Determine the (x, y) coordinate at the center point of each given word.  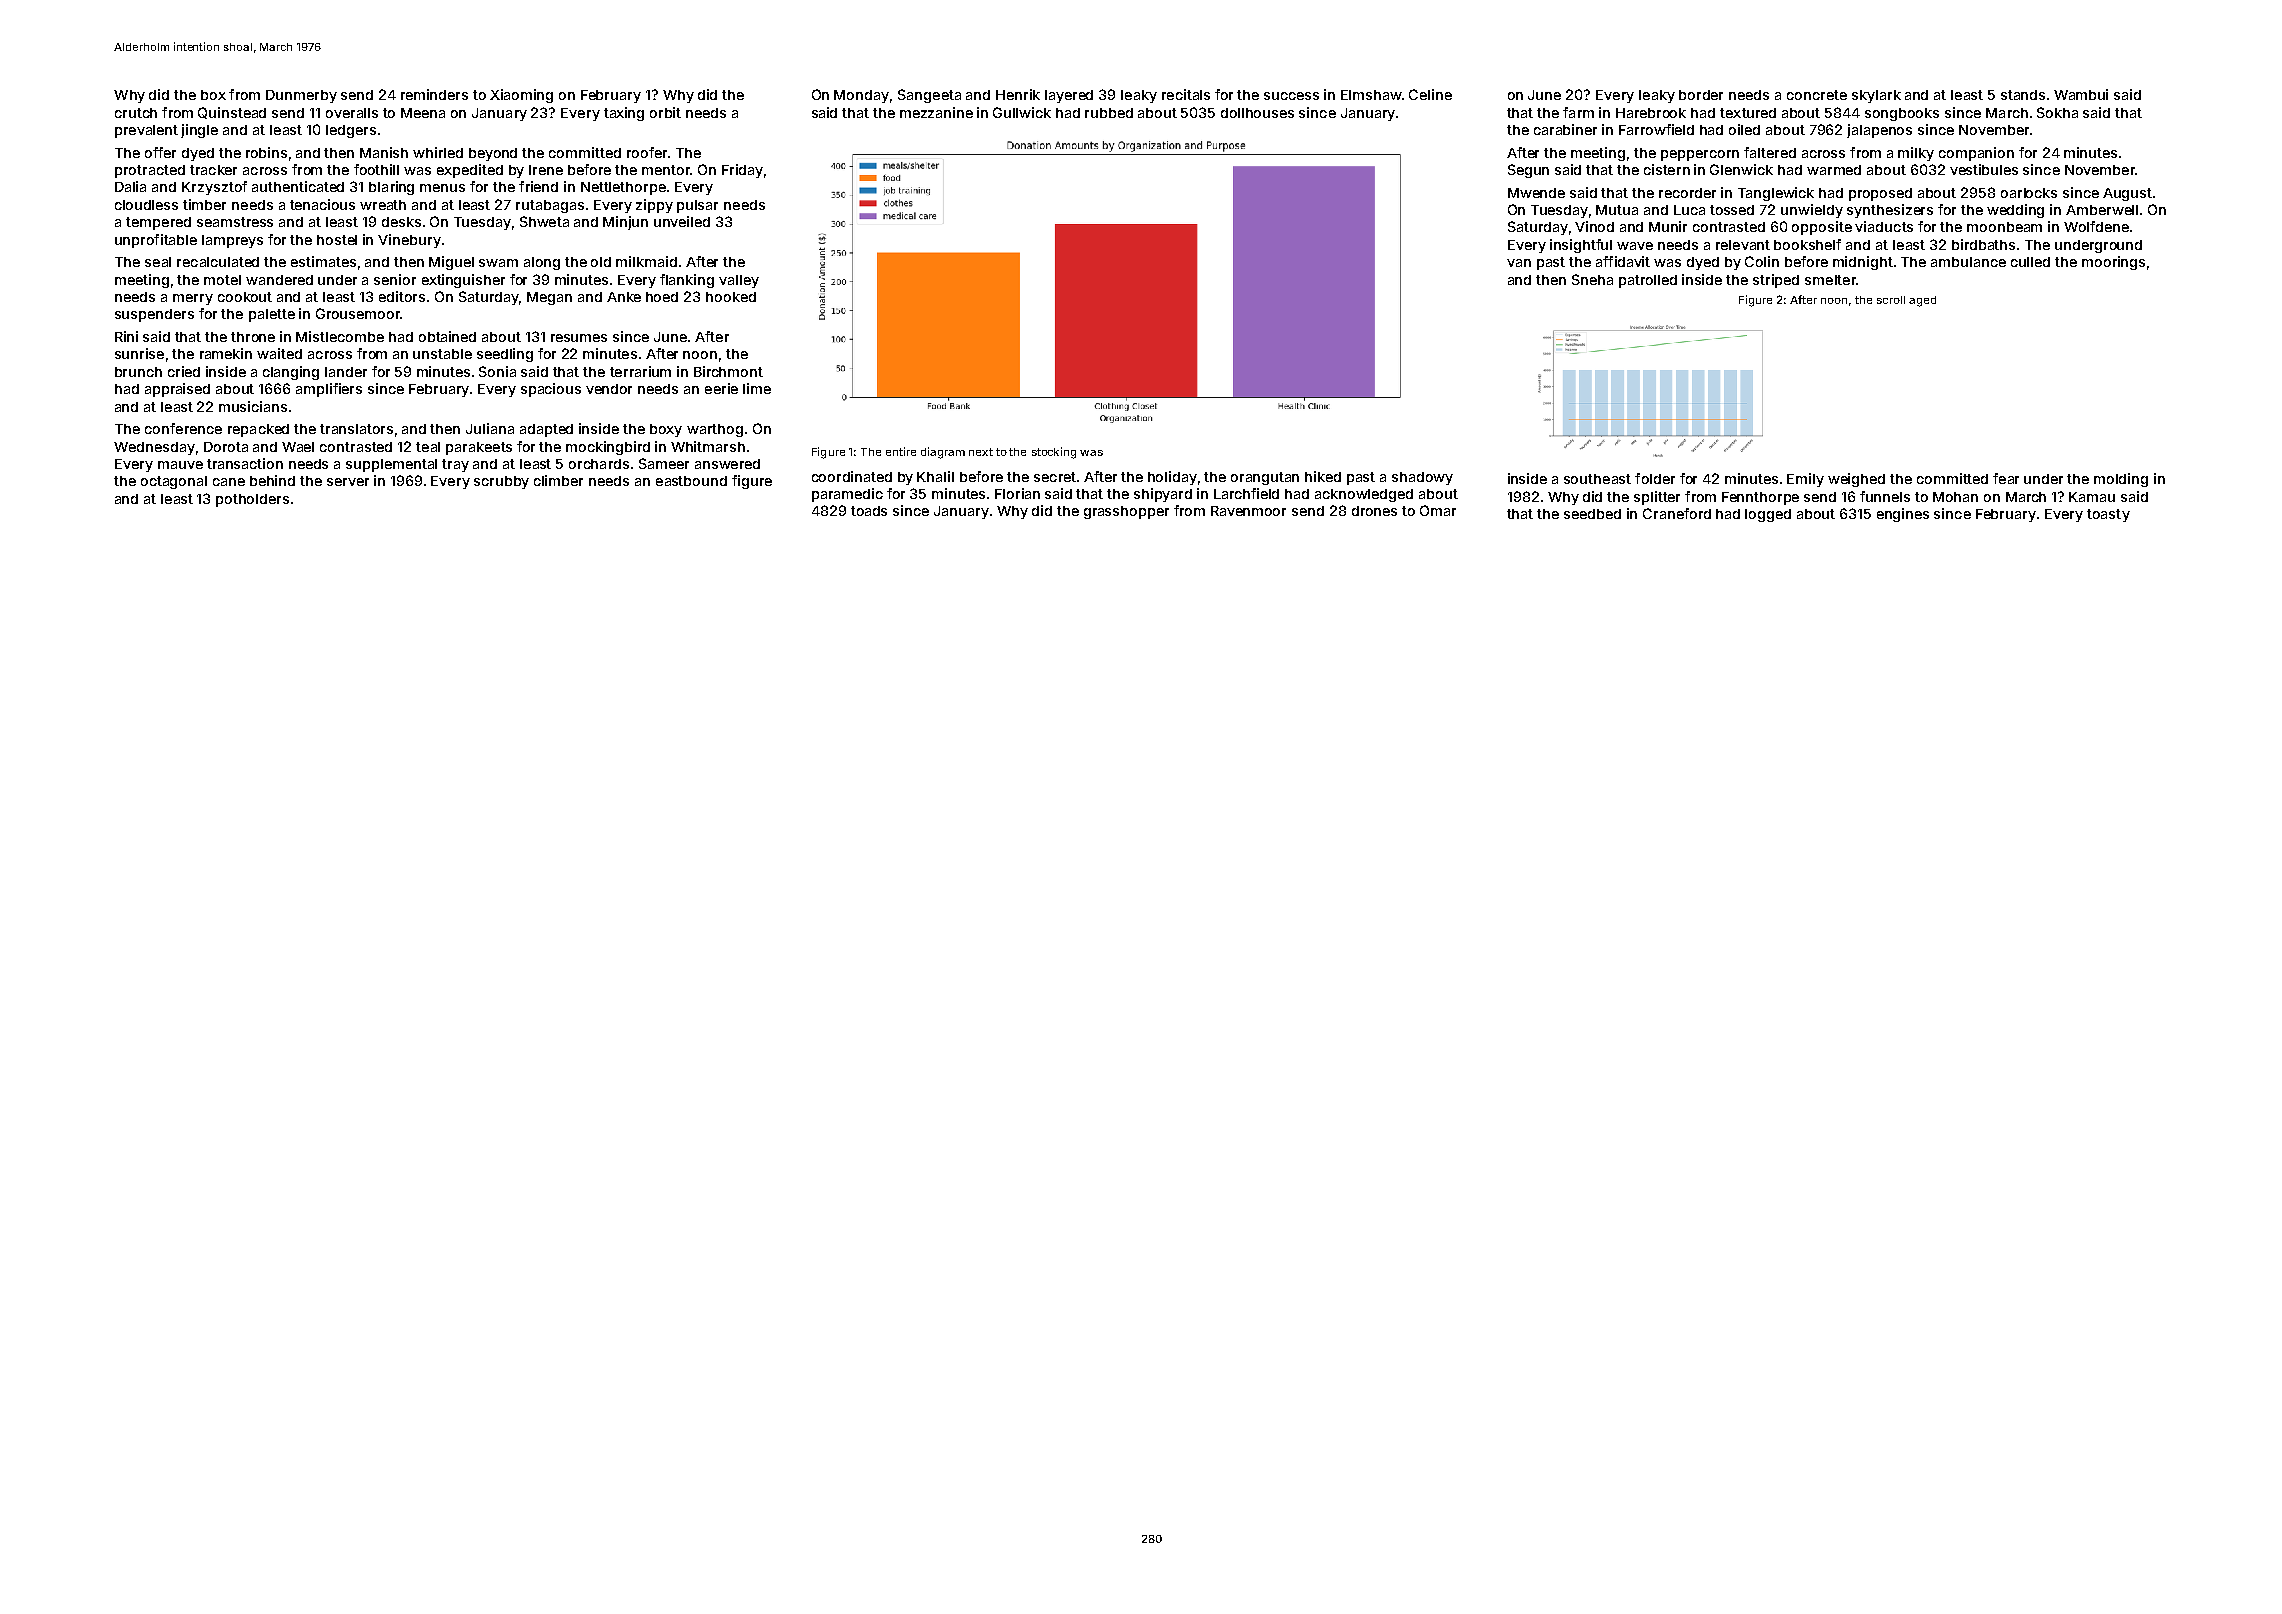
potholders (252, 500)
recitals (1186, 94)
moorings (2113, 263)
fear (2006, 478)
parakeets (479, 448)
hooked (731, 297)
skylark (1876, 96)
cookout (245, 297)
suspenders (154, 315)
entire (901, 451)
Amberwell (2102, 210)
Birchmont (728, 371)
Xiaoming (521, 96)
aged (1922, 301)
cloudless (146, 205)
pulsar (697, 206)
